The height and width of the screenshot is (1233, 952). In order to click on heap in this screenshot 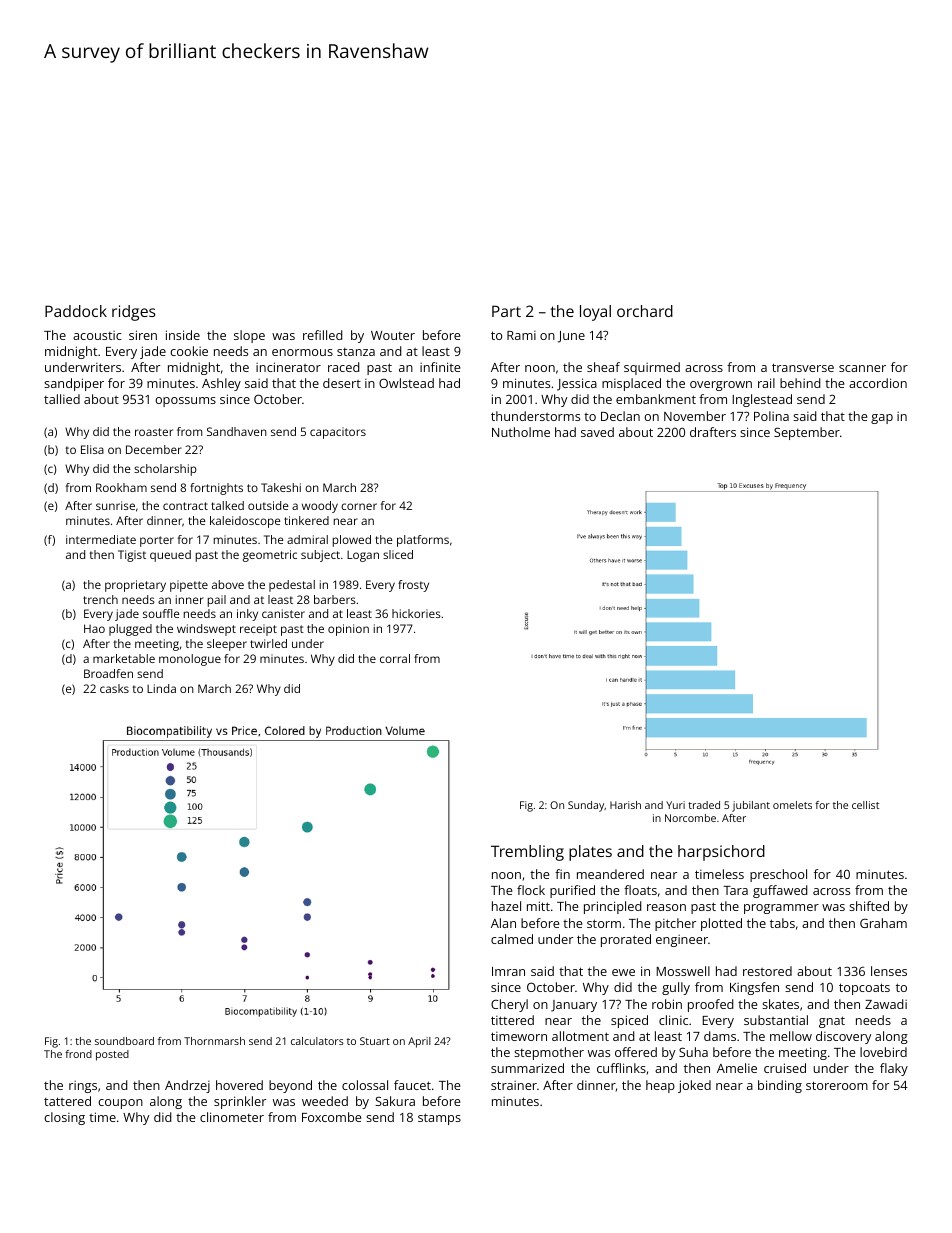, I will do `click(660, 1086)`.
